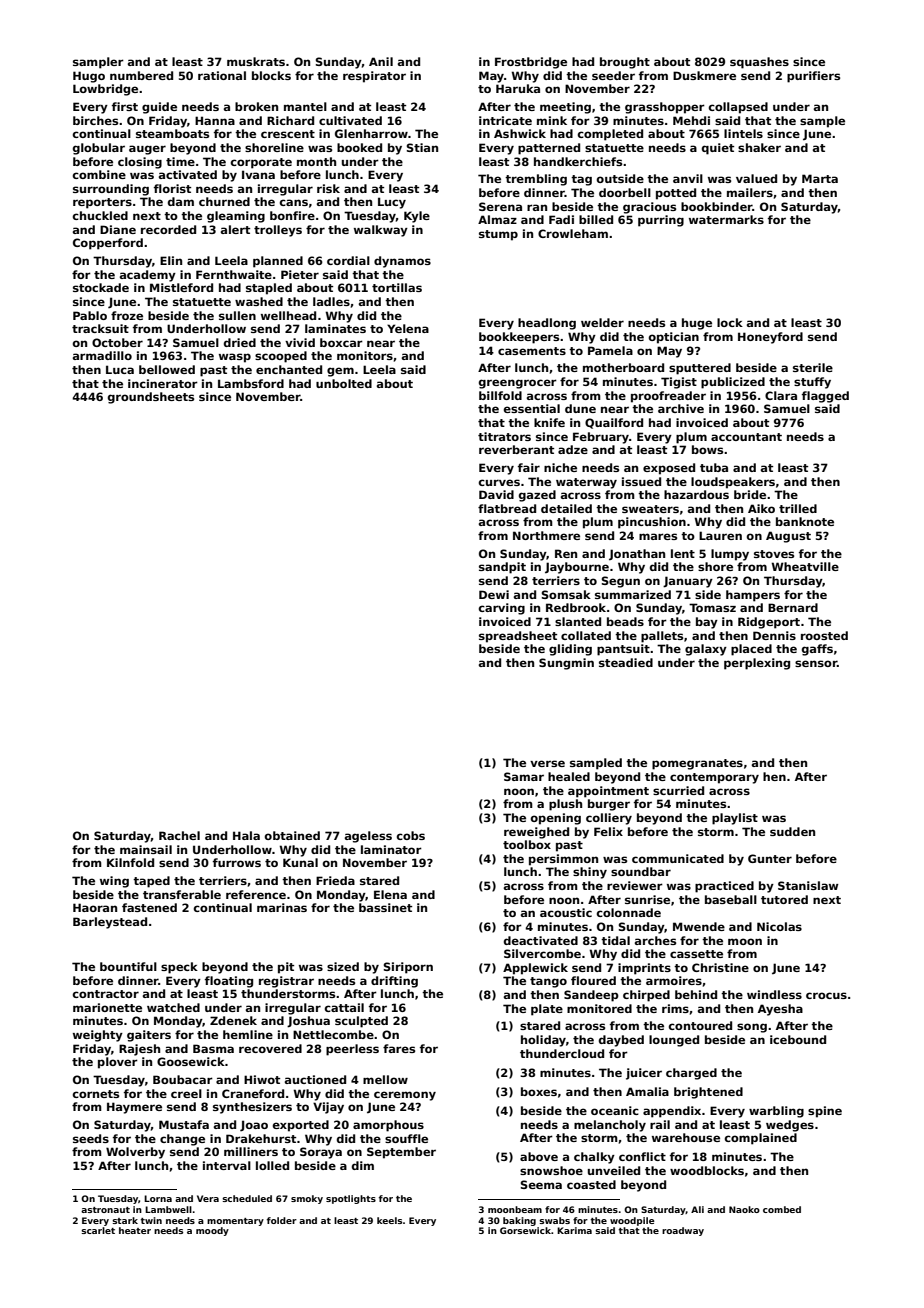 The height and width of the page is (1308, 924). What do you see at coordinates (256, 61) in the page?
I see `muskrats` at bounding box center [256, 61].
